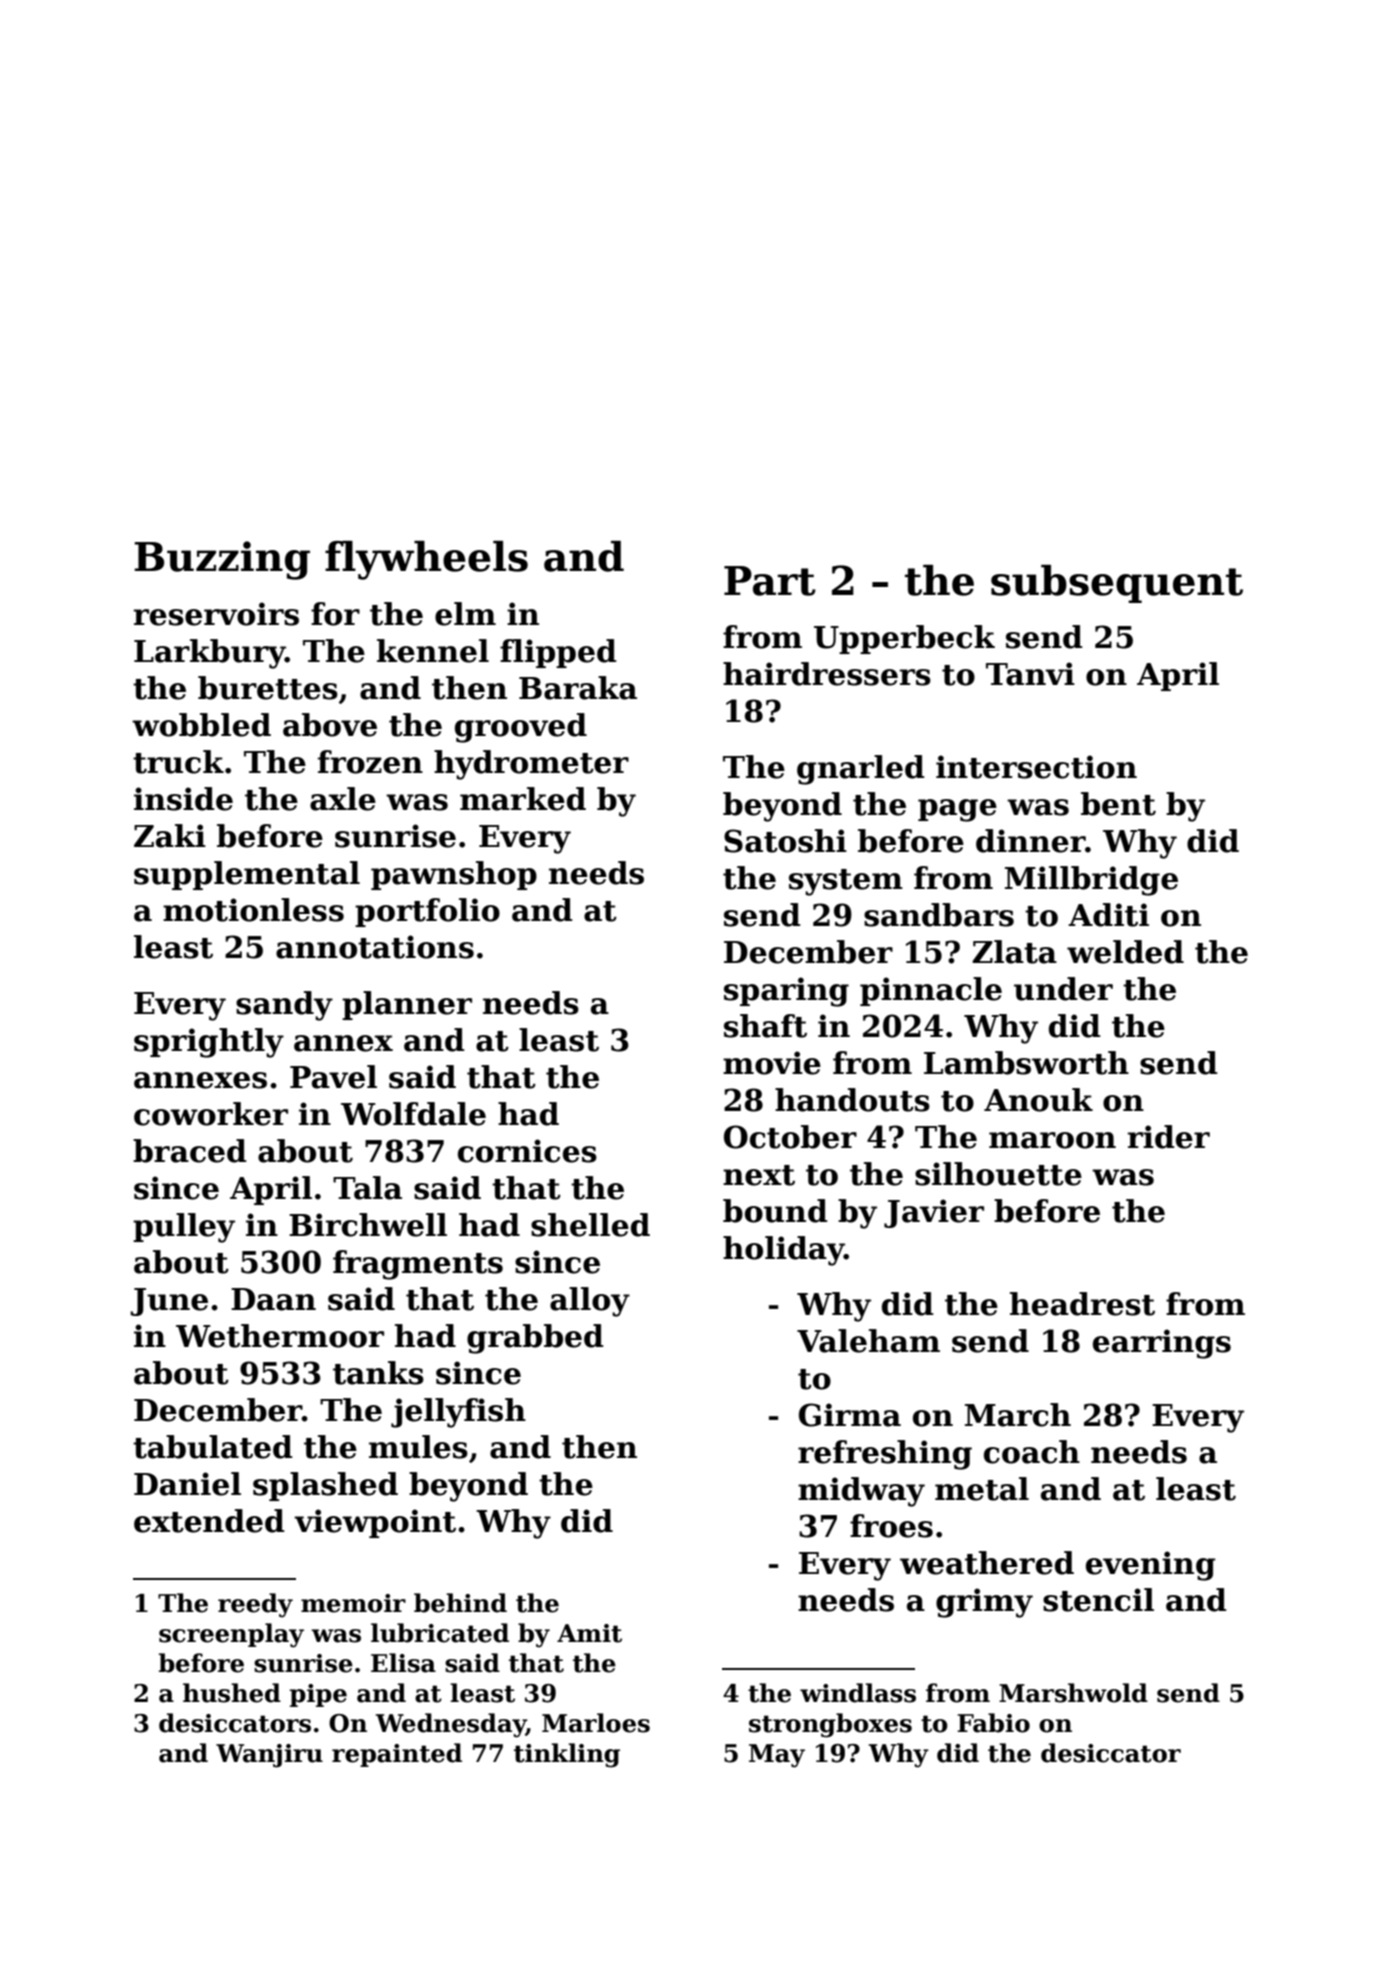  I want to click on extended, so click(209, 1521).
